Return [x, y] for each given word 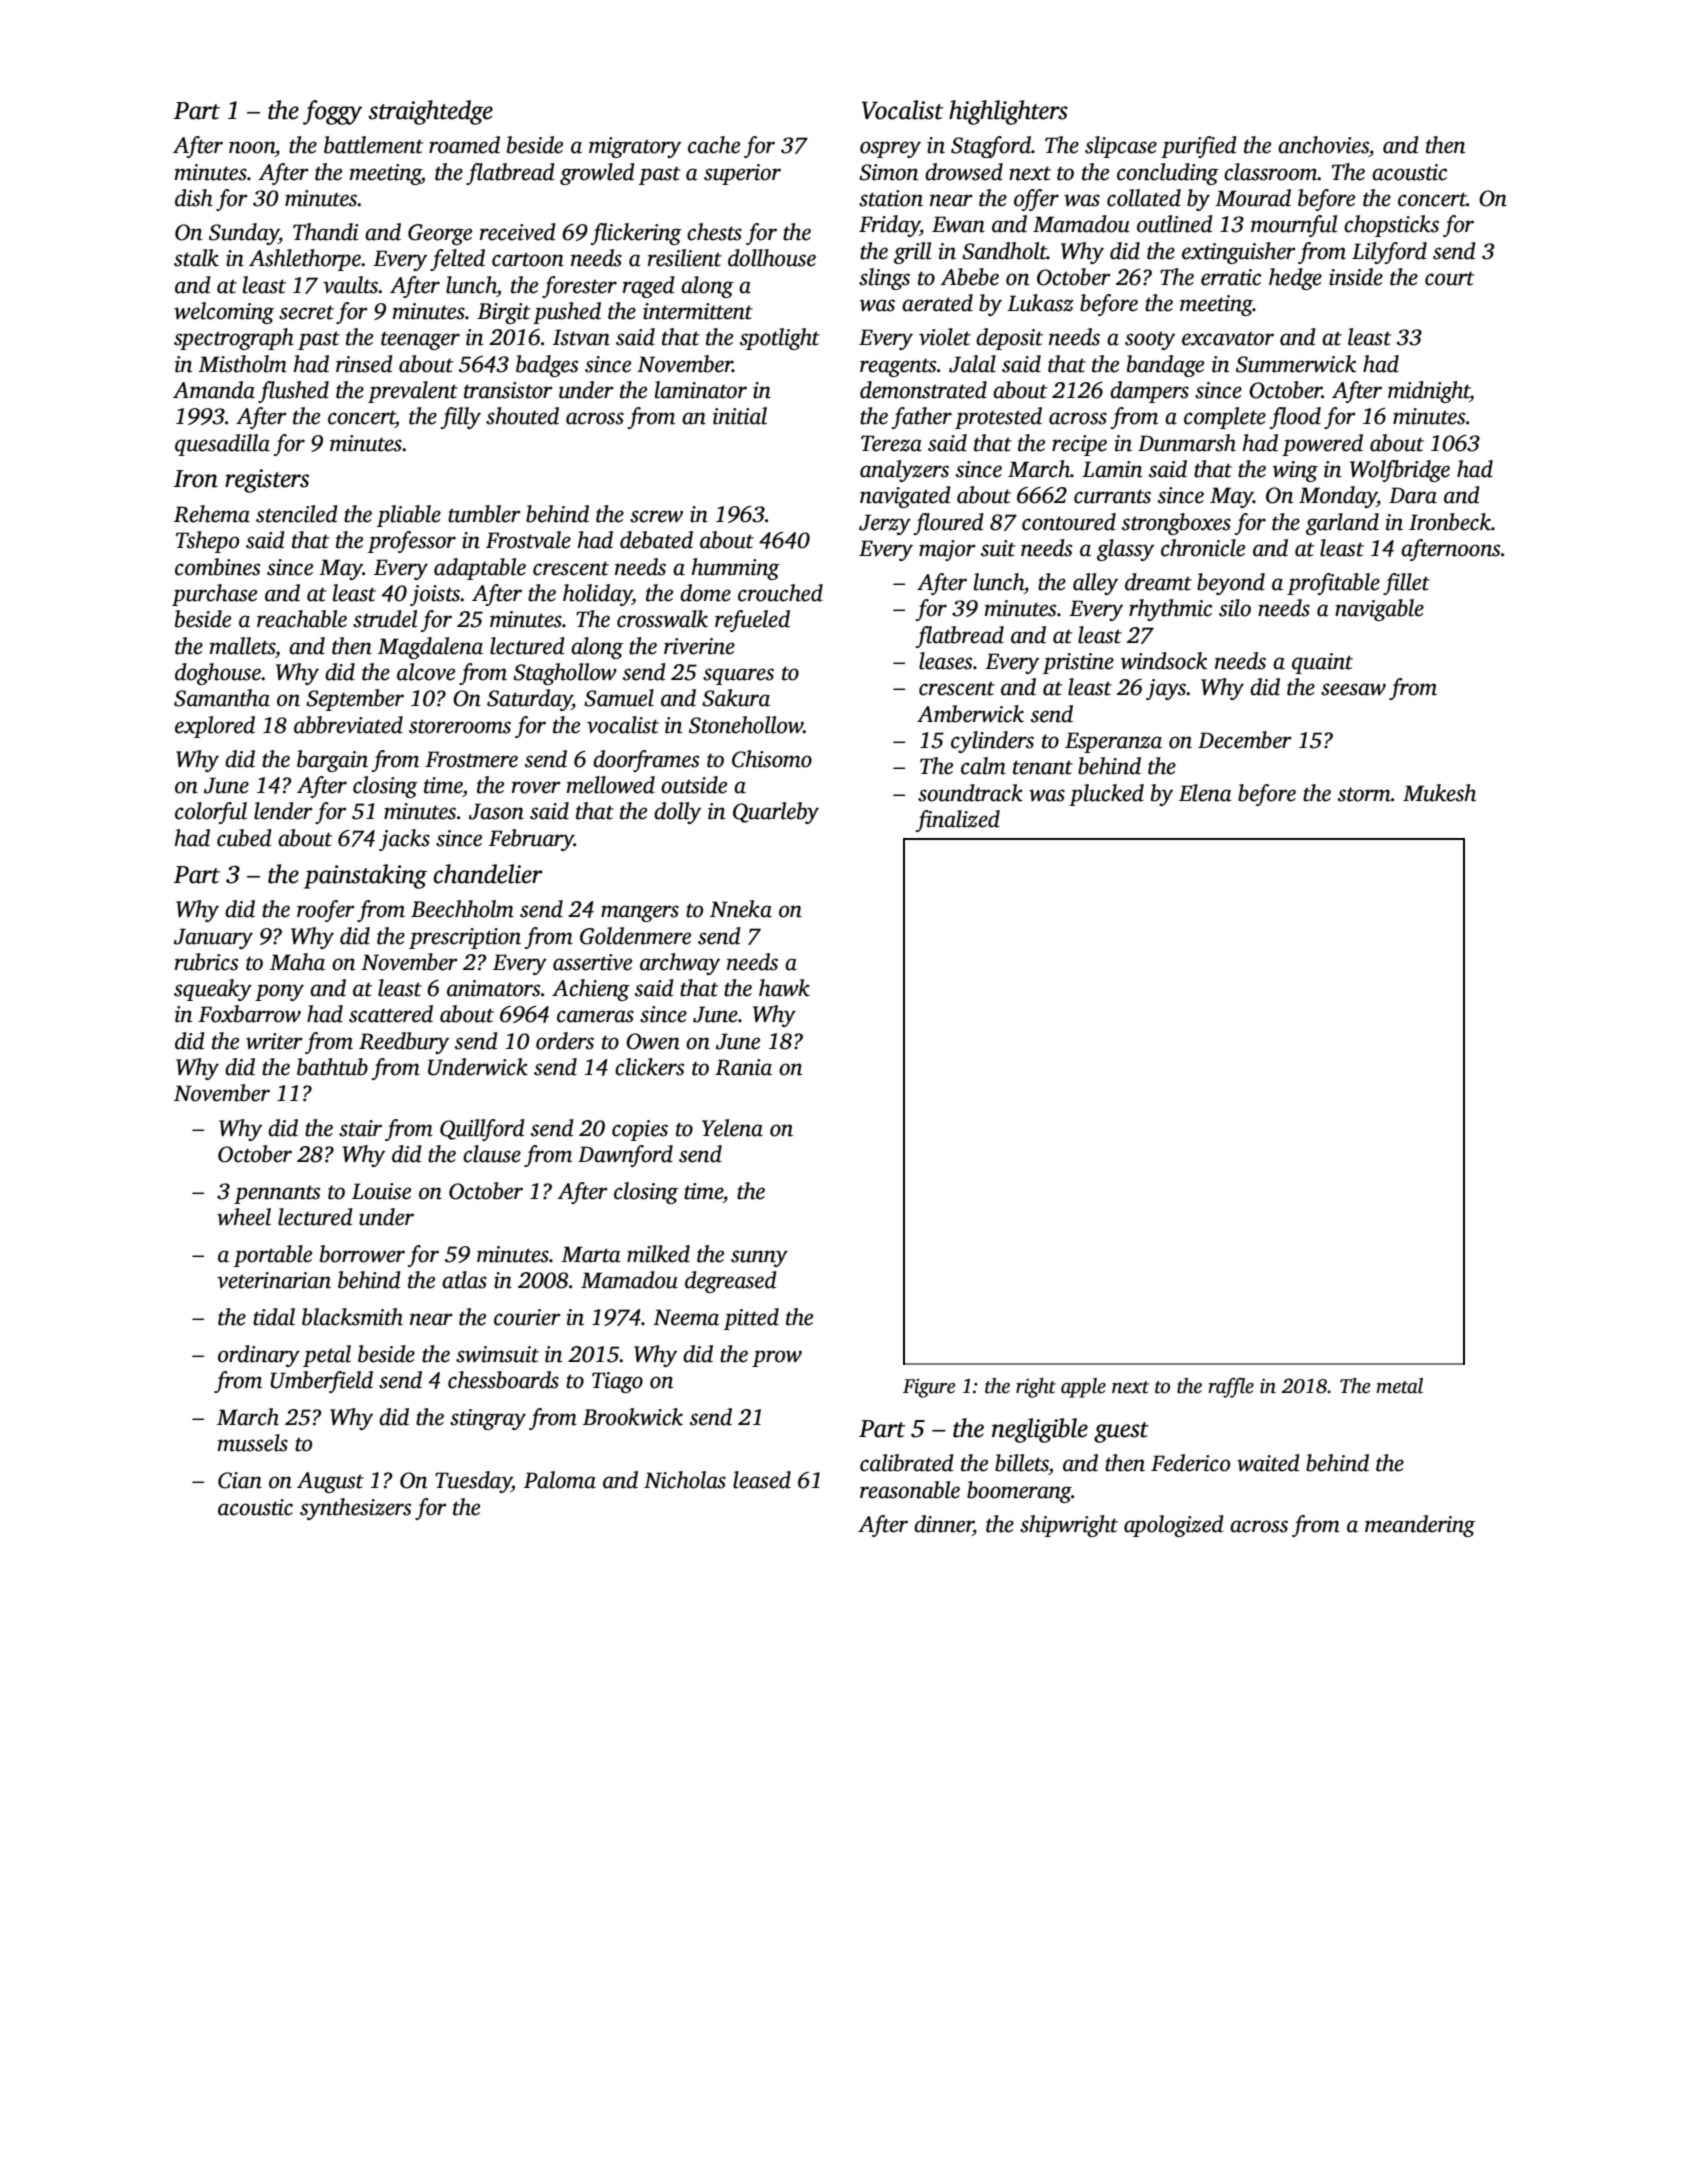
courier [527, 1317]
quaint [1322, 663]
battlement [373, 145]
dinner [943, 1524]
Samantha [222, 698]
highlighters [1008, 112]
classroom [1271, 172]
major [947, 550]
